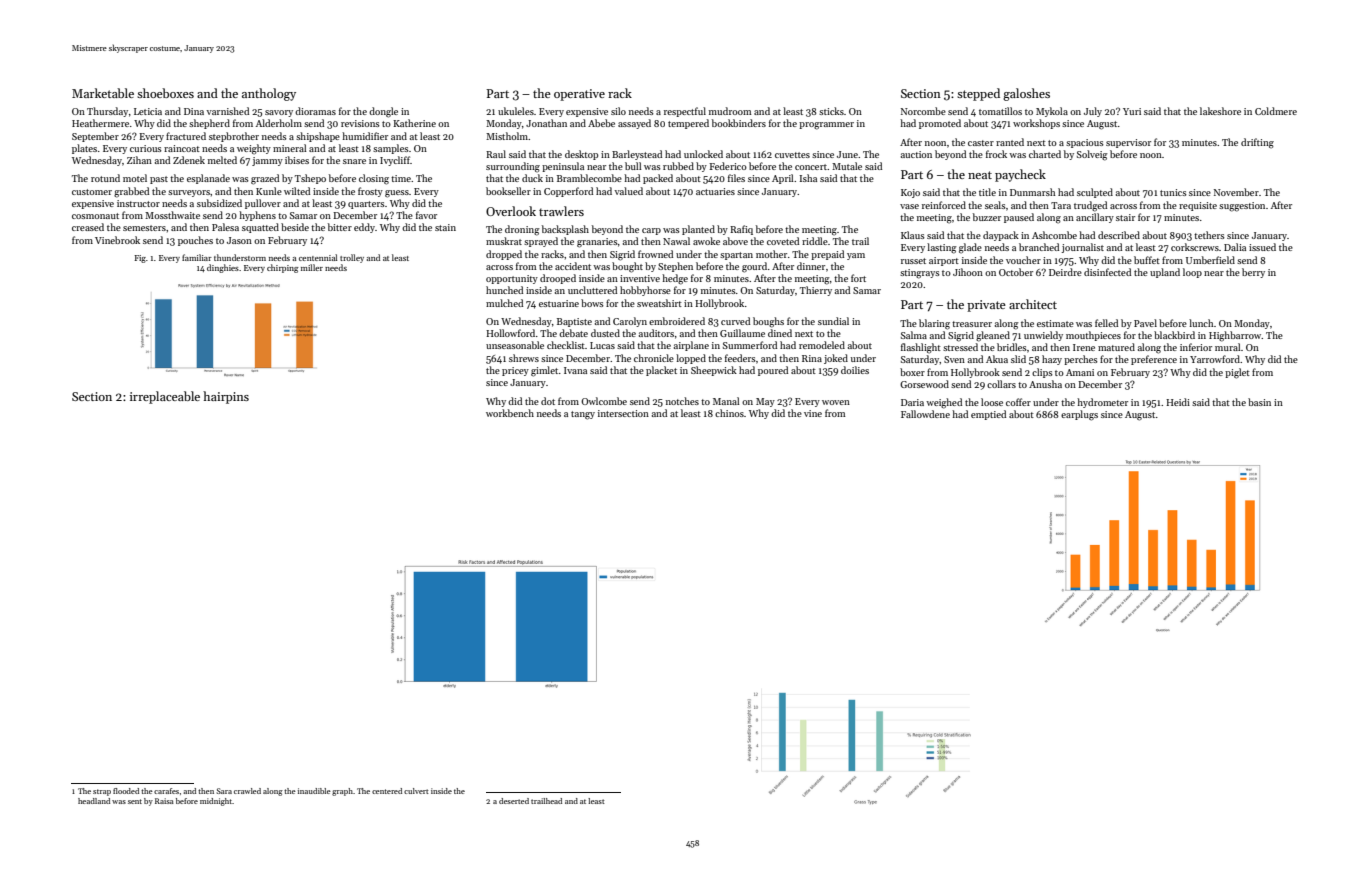 This page has height=887, width=1372. What do you see at coordinates (1257, 143) in the page?
I see `drifting` at bounding box center [1257, 143].
